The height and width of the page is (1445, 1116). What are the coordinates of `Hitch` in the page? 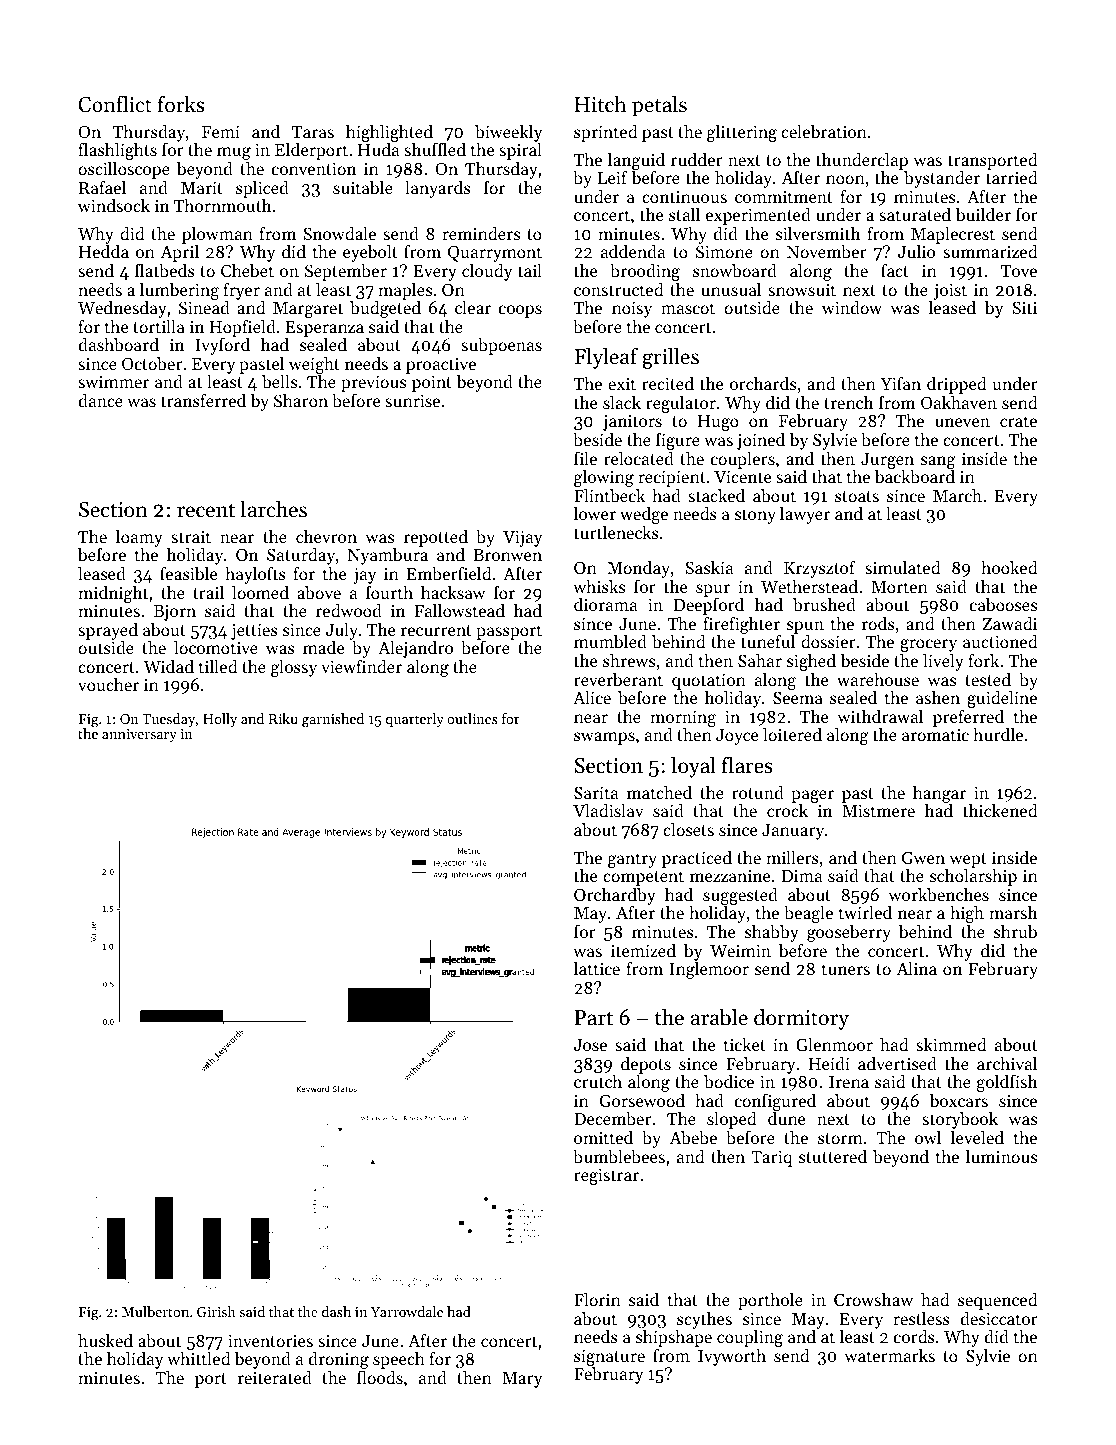 It's located at (600, 104).
